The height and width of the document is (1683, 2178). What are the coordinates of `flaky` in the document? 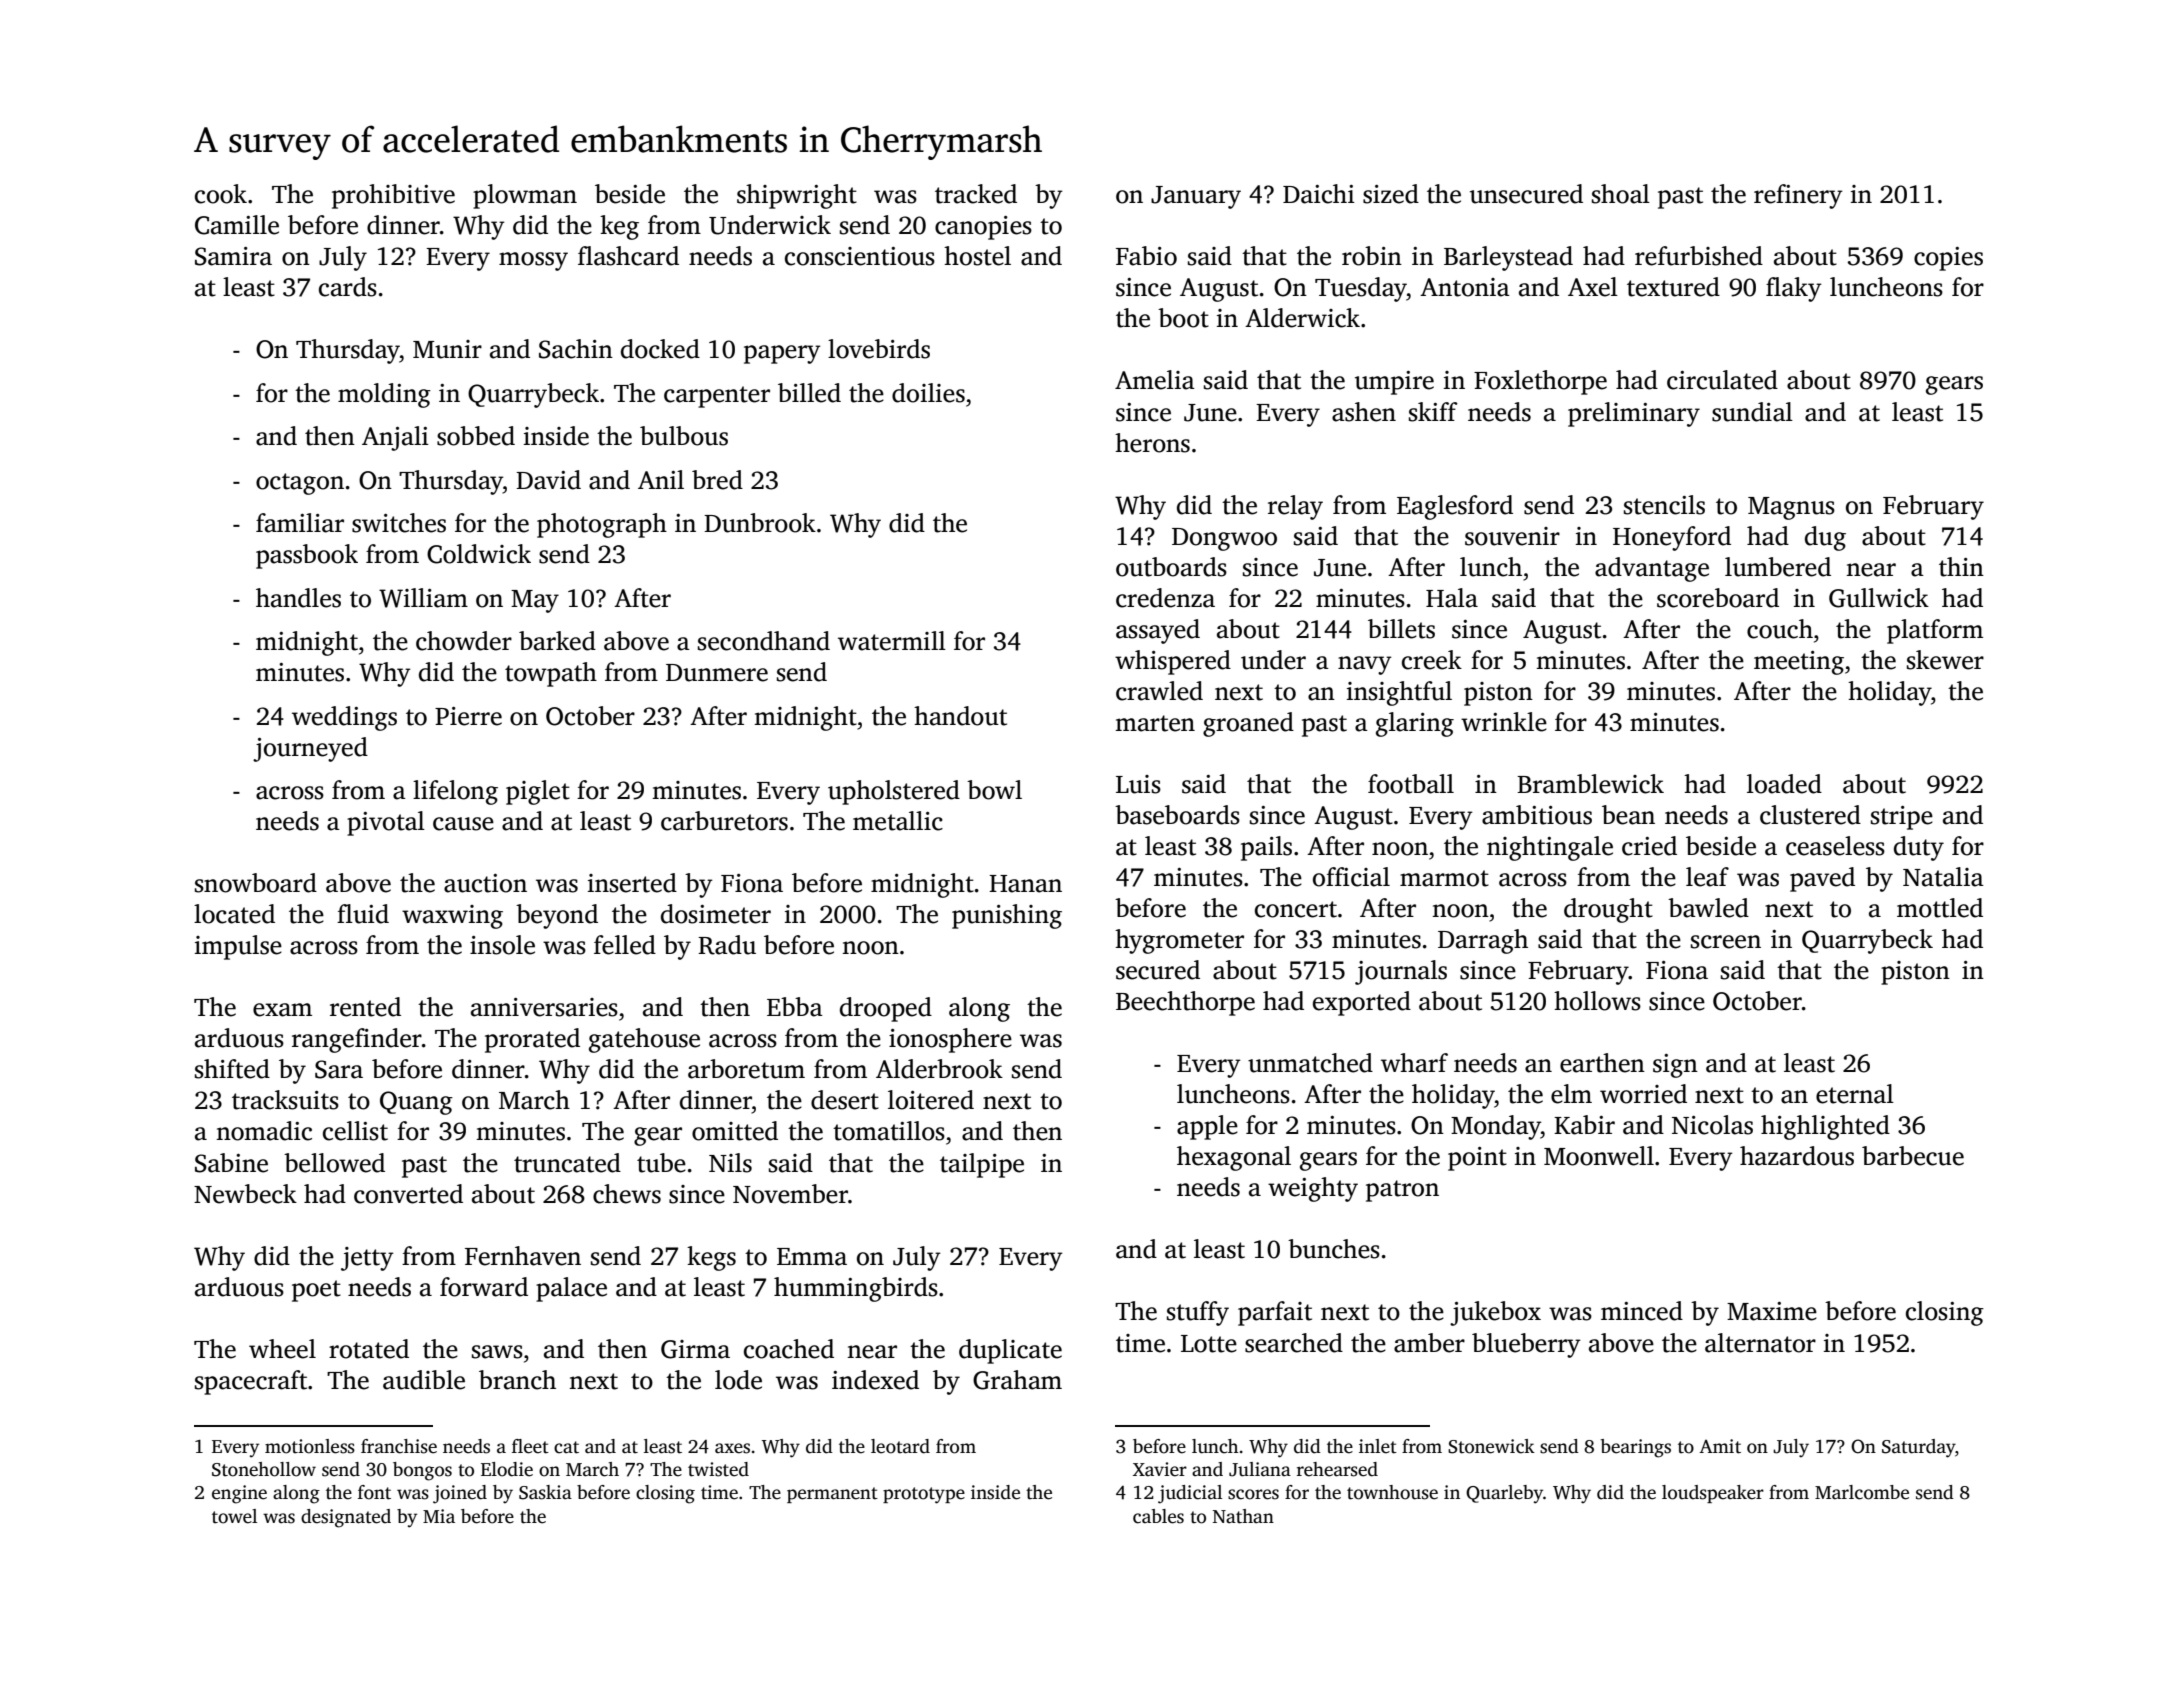 It's located at (1794, 289).
